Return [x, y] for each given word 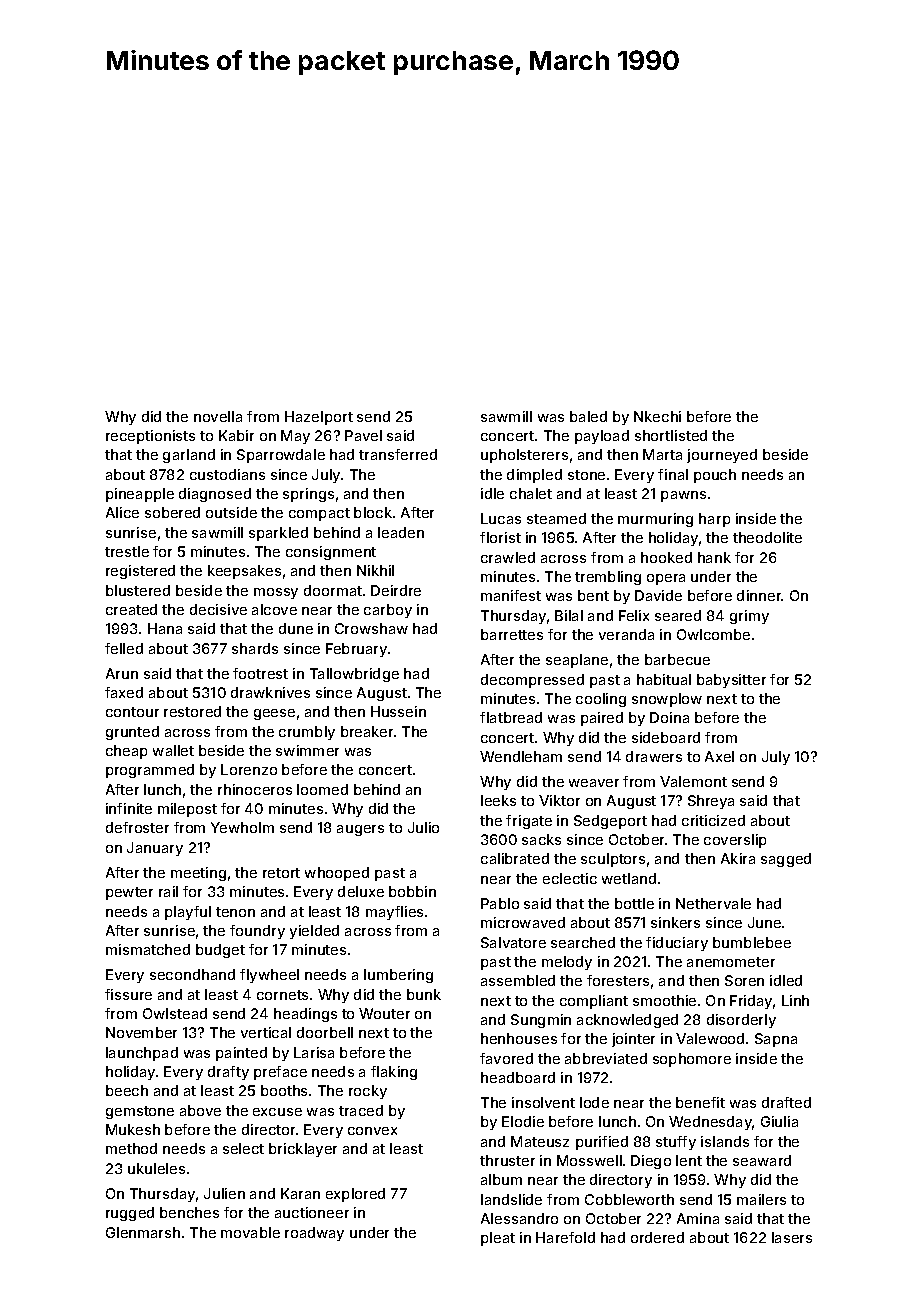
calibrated [515, 858]
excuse [277, 1112]
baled [588, 416]
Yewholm [242, 827]
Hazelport [319, 418]
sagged [786, 860]
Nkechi [657, 416]
